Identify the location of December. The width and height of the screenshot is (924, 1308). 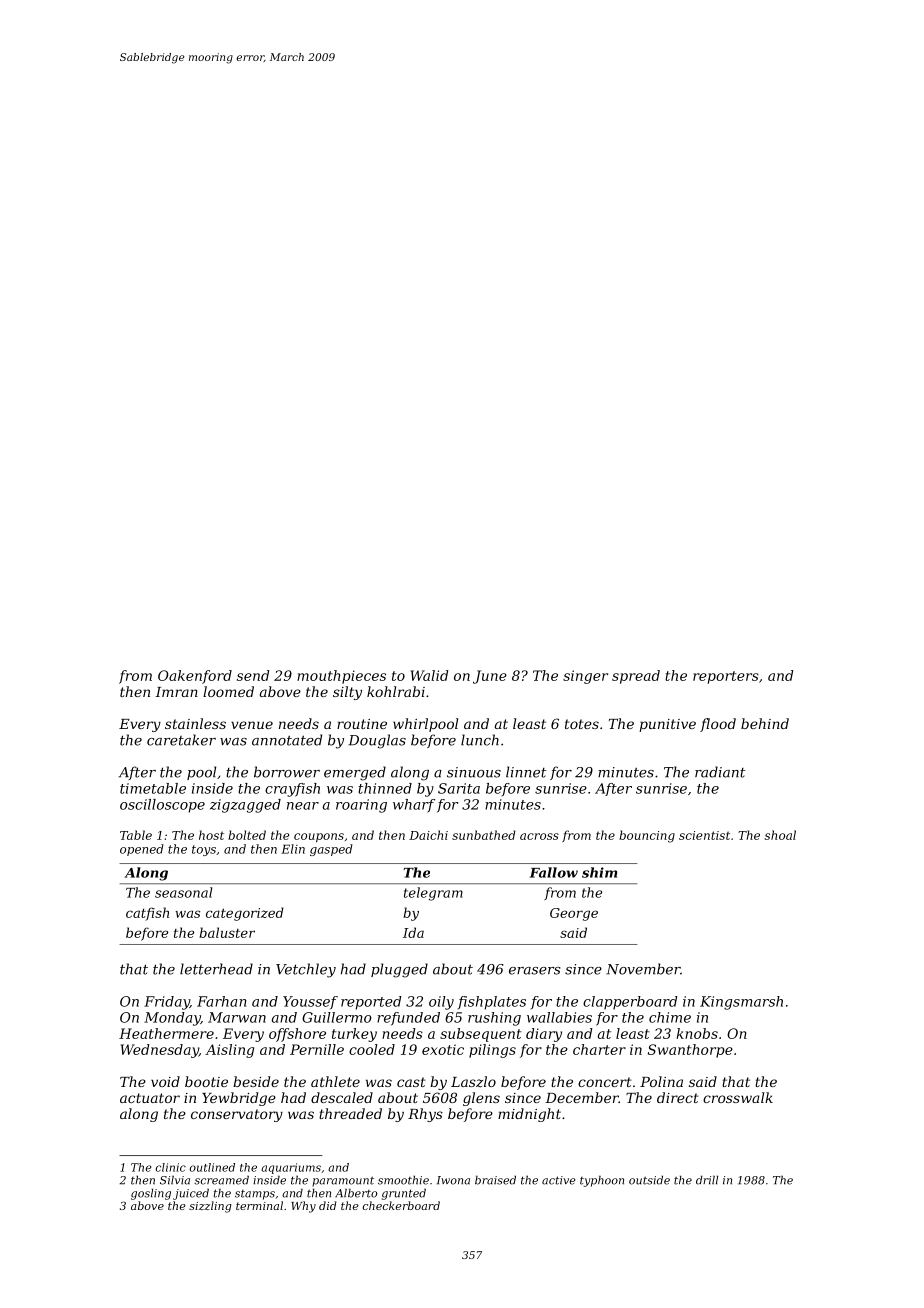
(582, 1097).
